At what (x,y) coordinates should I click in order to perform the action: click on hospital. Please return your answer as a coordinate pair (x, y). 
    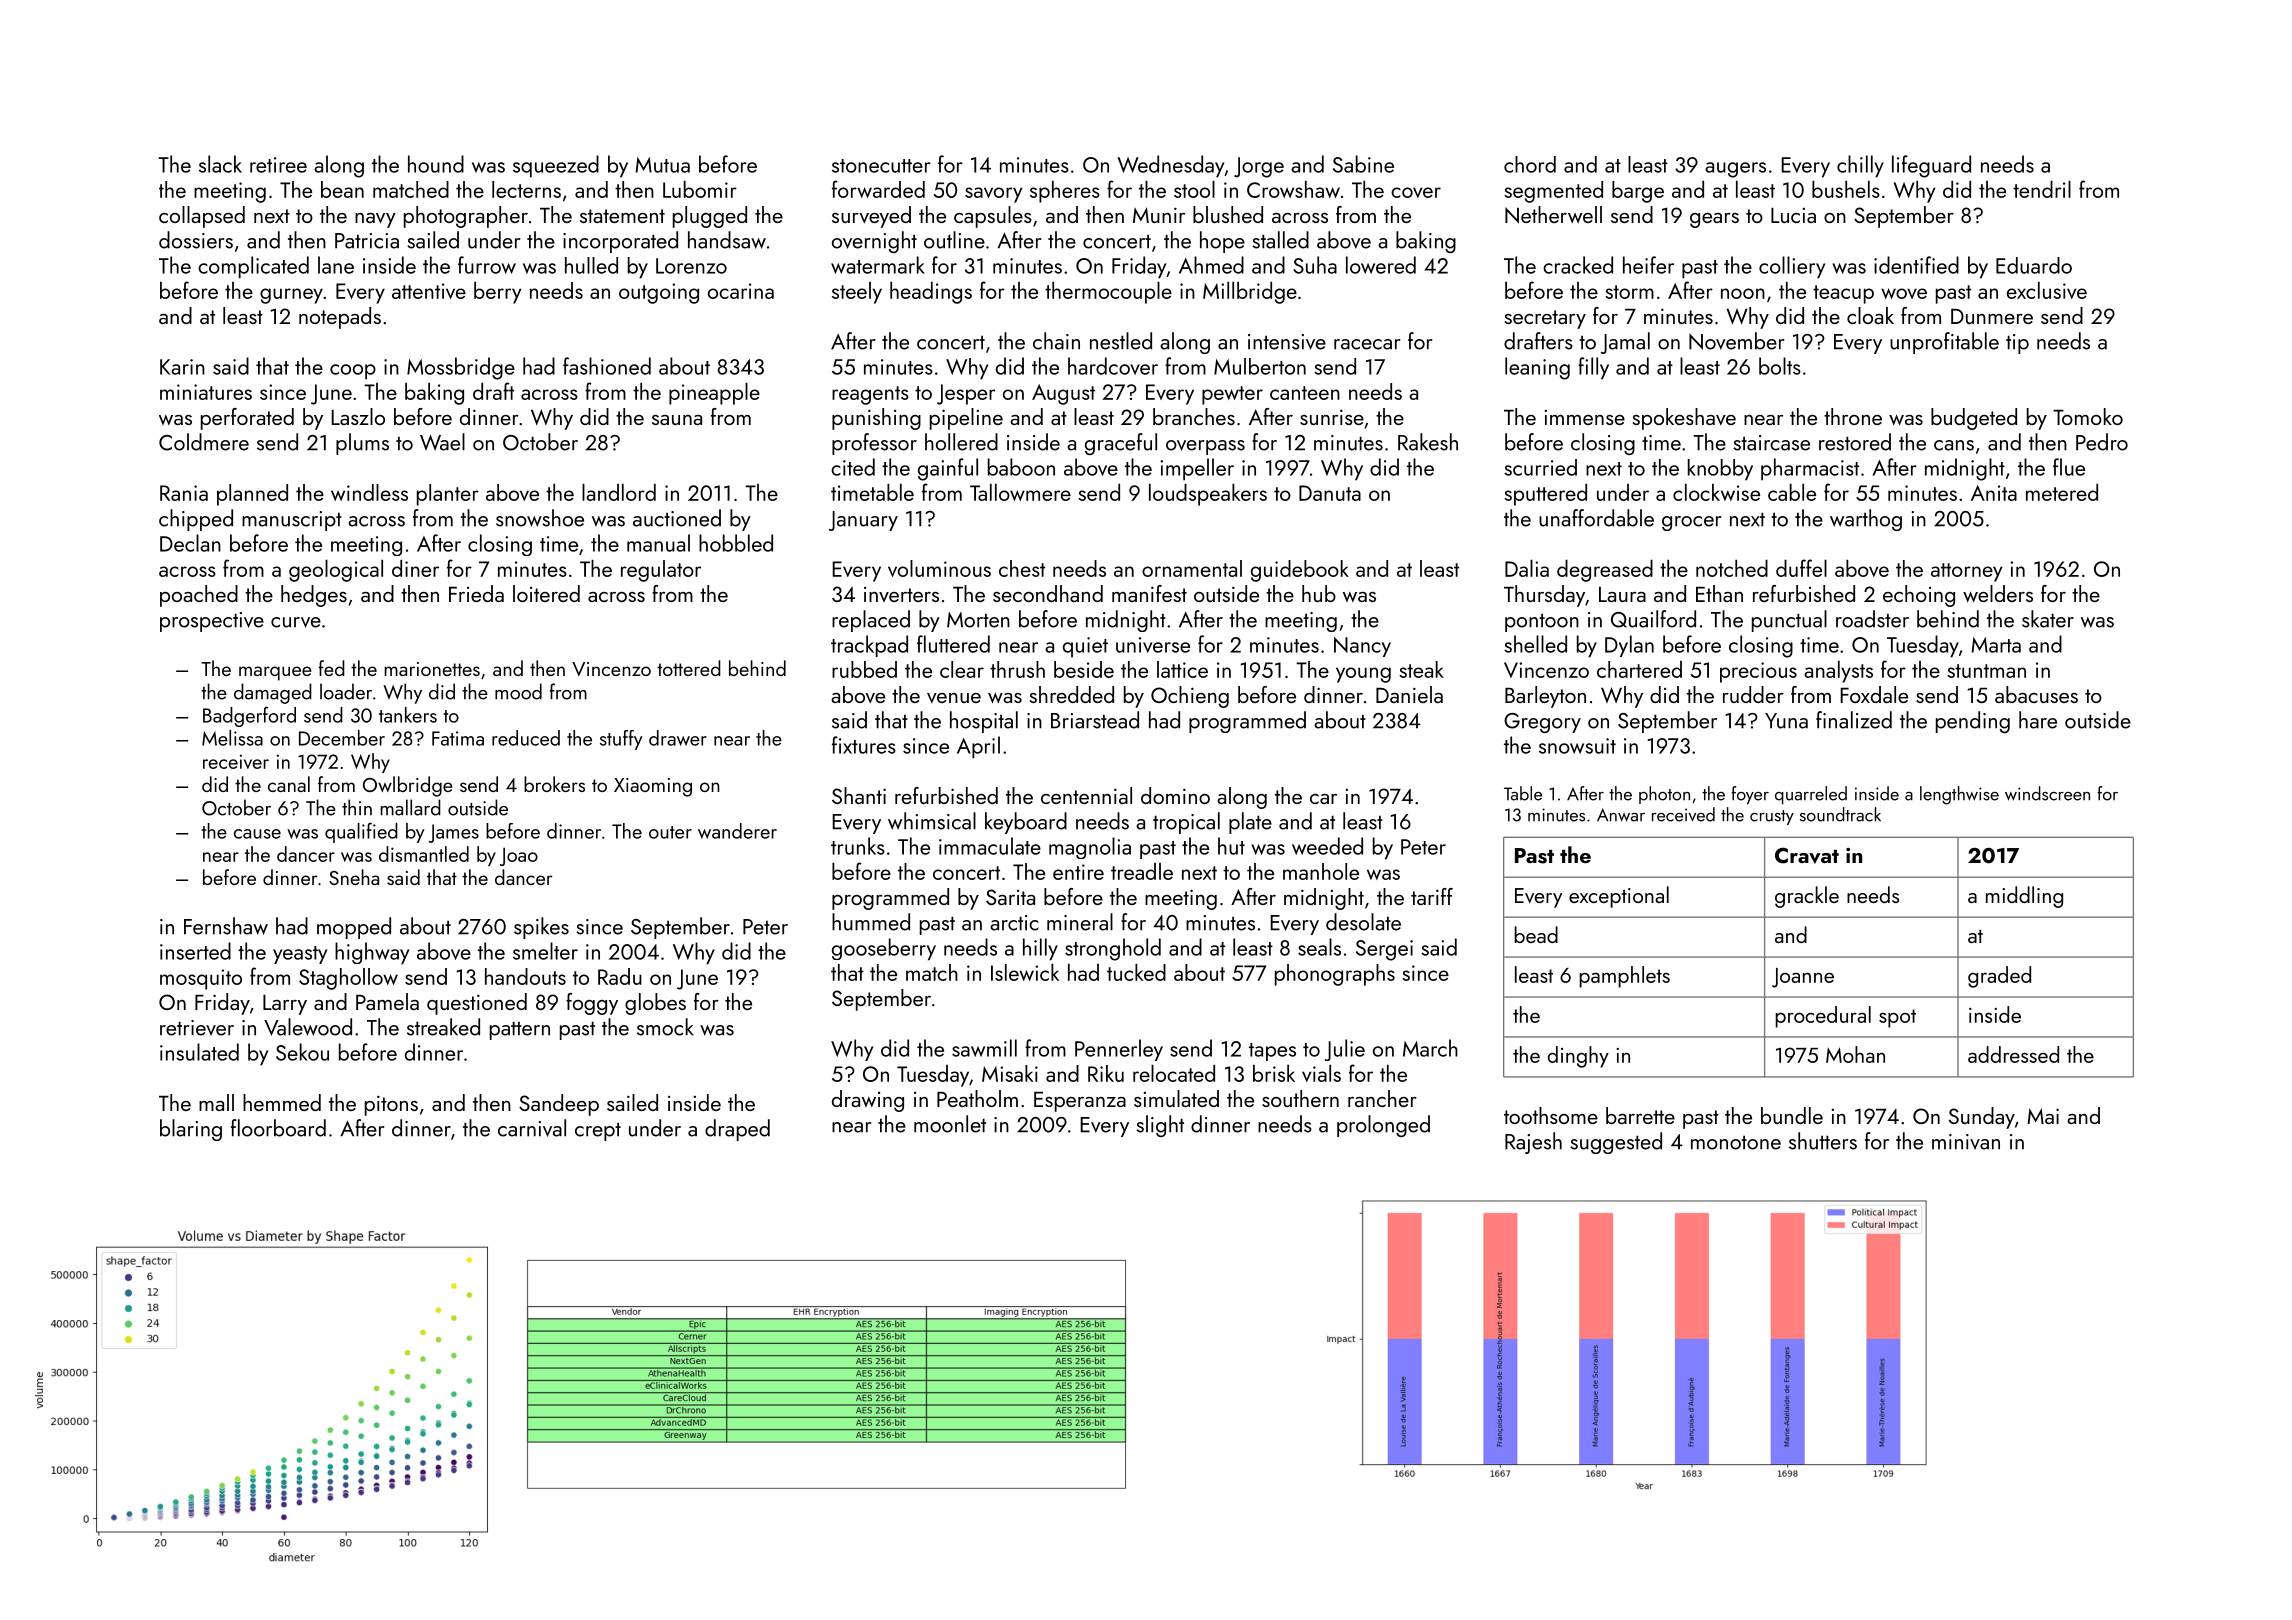
    Looking at the image, I should click on (984, 722).
